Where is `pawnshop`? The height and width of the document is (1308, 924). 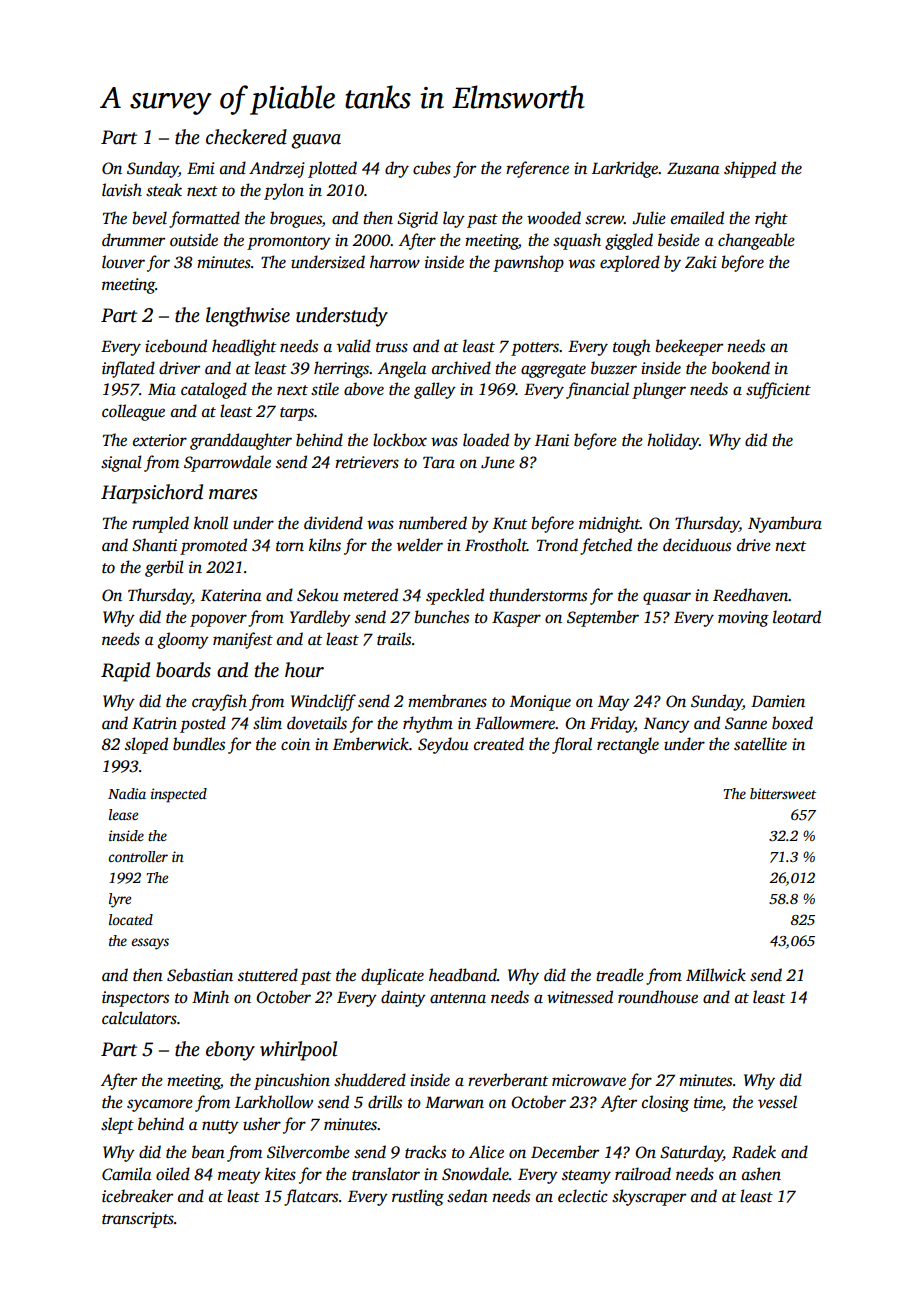
pawnshop is located at coordinates (528, 263).
